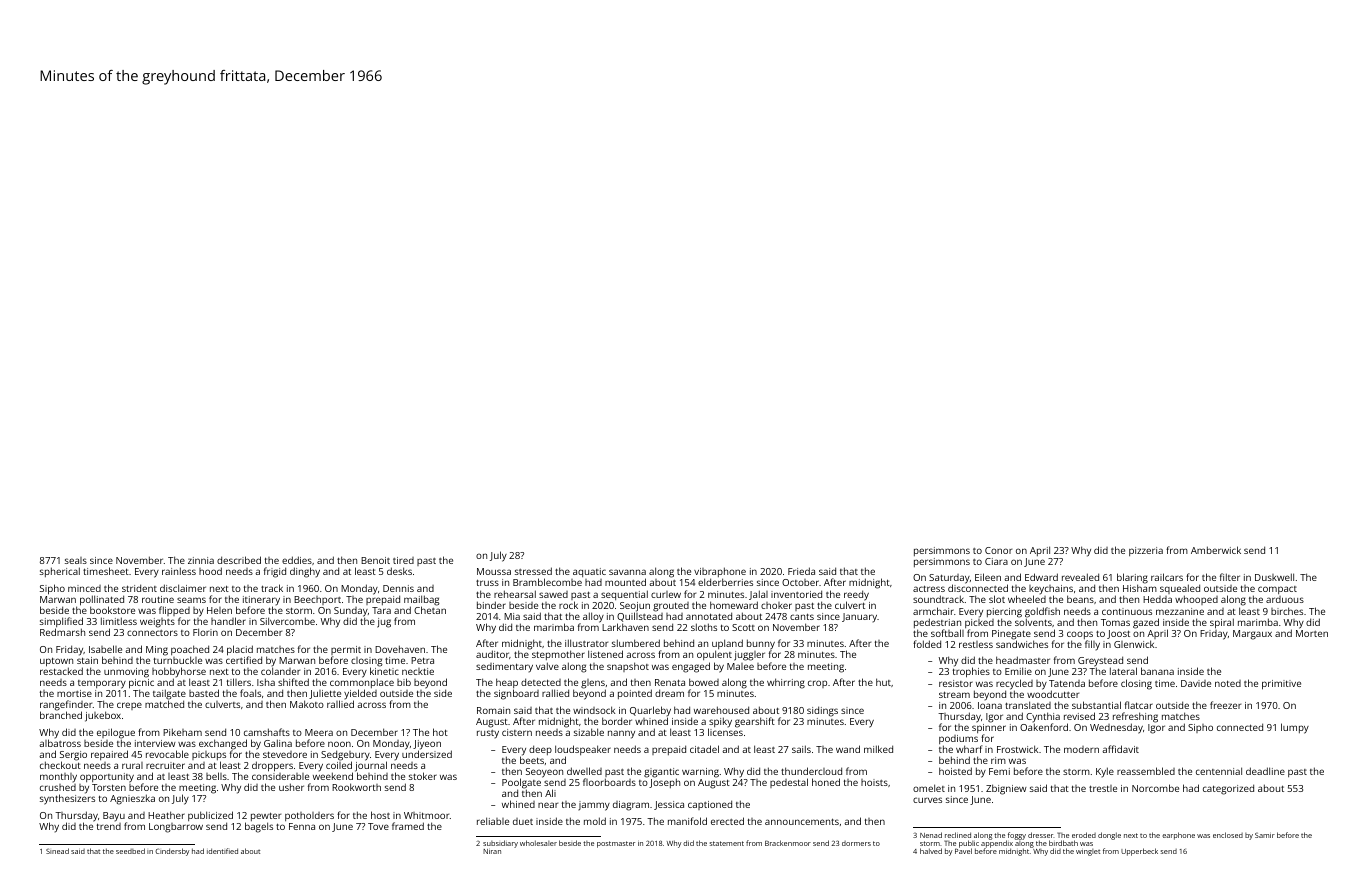 This image has width=1372, height=887. Describe the element at coordinates (1295, 728) in the image. I see `lumpy` at that location.
